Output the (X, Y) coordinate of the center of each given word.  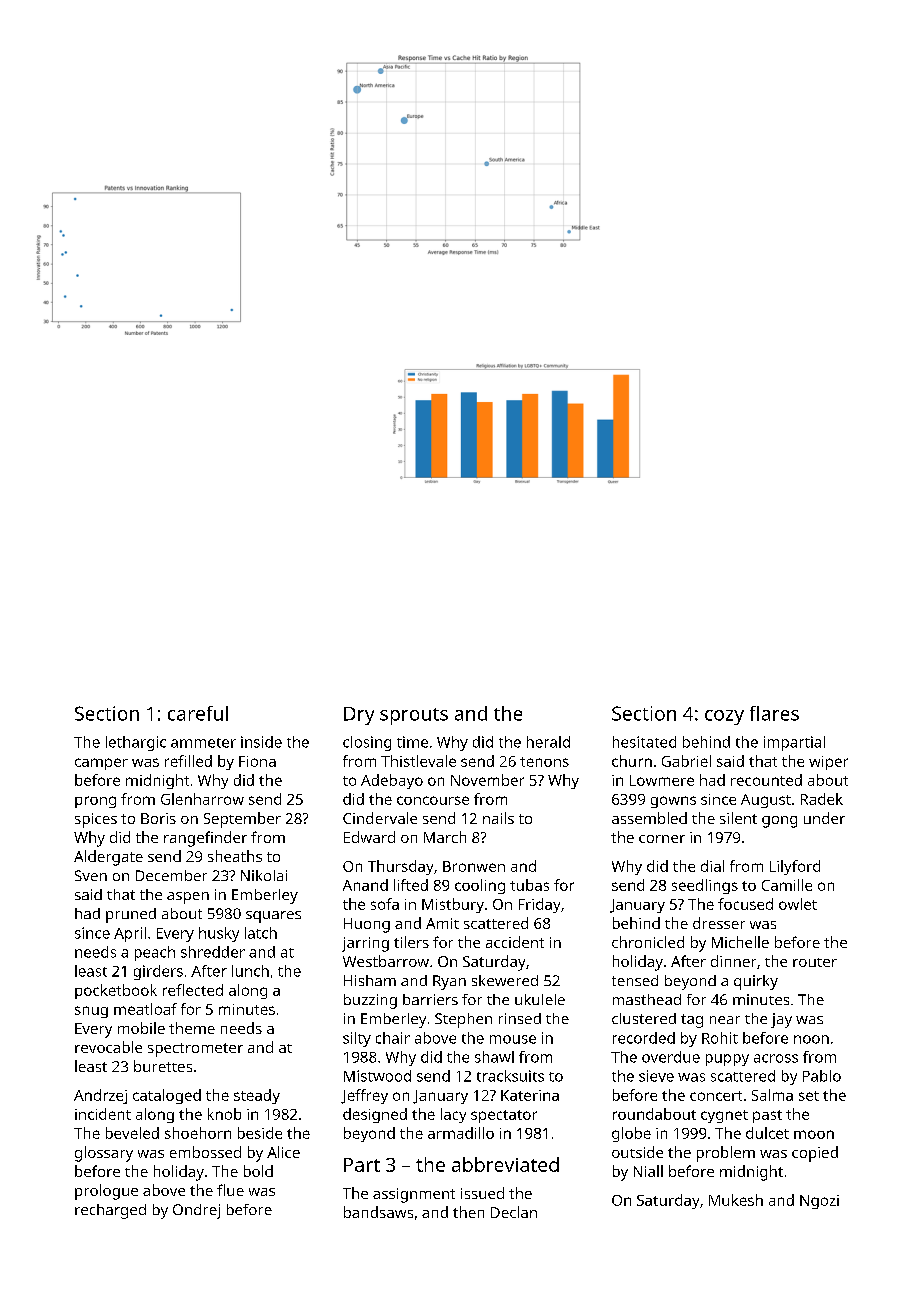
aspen (188, 898)
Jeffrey (364, 1096)
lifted (411, 885)
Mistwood (377, 1076)
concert (716, 1096)
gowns (673, 802)
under (824, 818)
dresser (719, 923)
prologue (106, 1192)
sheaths (235, 856)
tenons (544, 762)
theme (192, 1028)
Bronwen (474, 866)
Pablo (822, 1076)
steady (257, 1096)
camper (101, 764)
